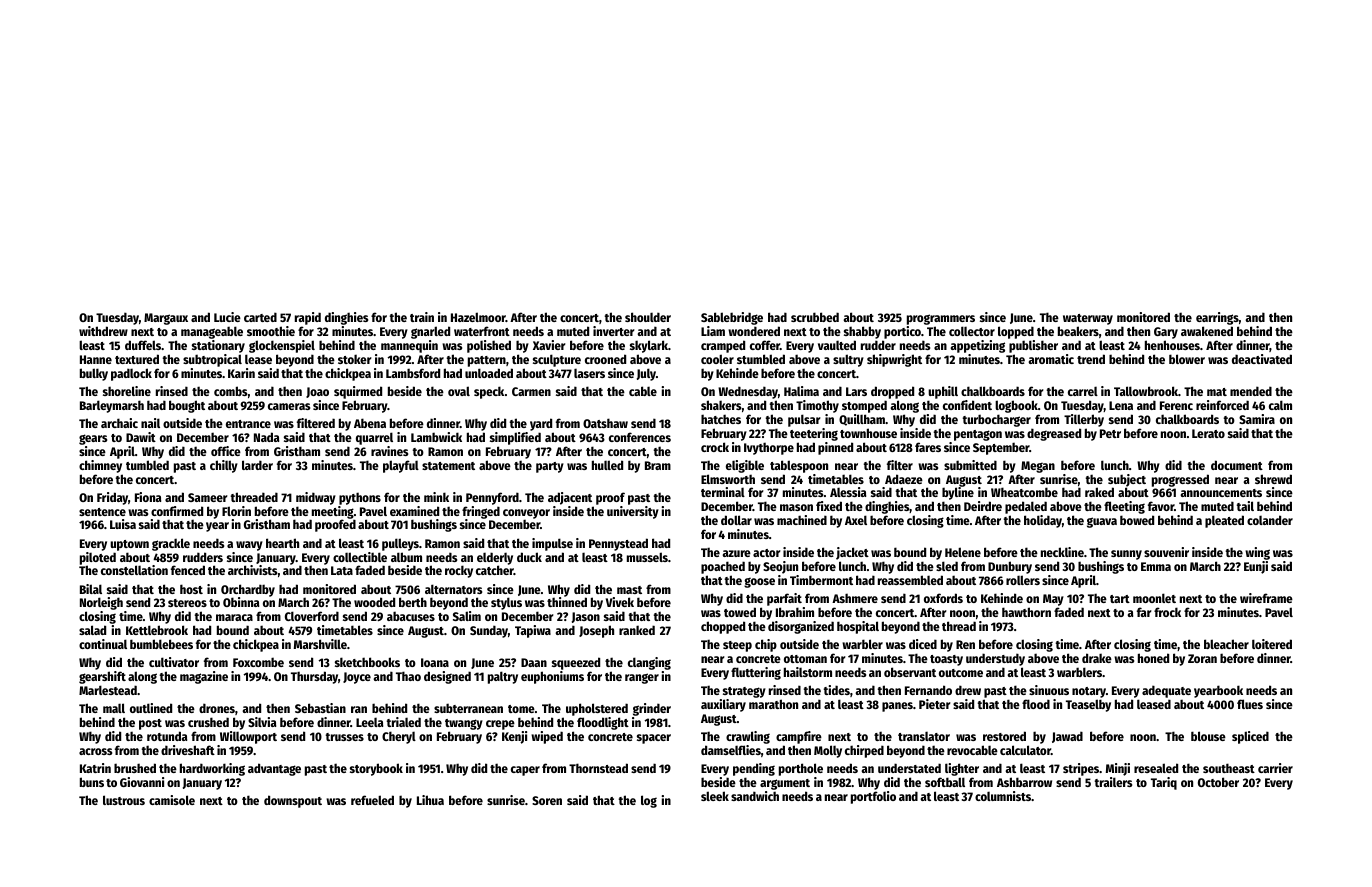  I want to click on programmers, so click(941, 319).
